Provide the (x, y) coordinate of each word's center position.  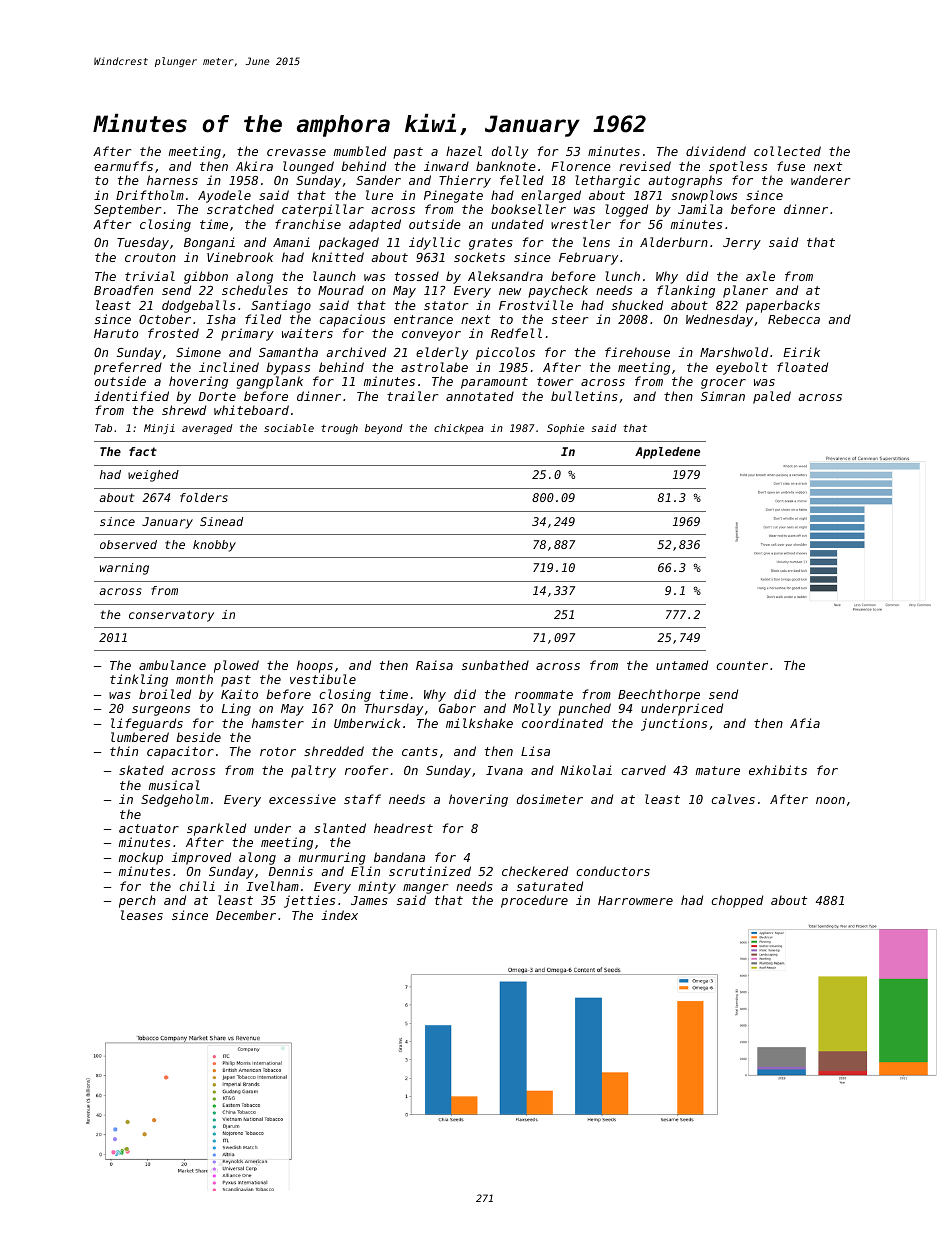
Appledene (667, 453)
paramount (494, 383)
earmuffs (123, 166)
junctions (674, 724)
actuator (149, 828)
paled (772, 397)
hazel (464, 151)
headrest (403, 828)
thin (124, 751)
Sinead (221, 521)
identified (131, 396)
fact (143, 451)
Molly (532, 709)
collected (787, 151)
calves (733, 799)
